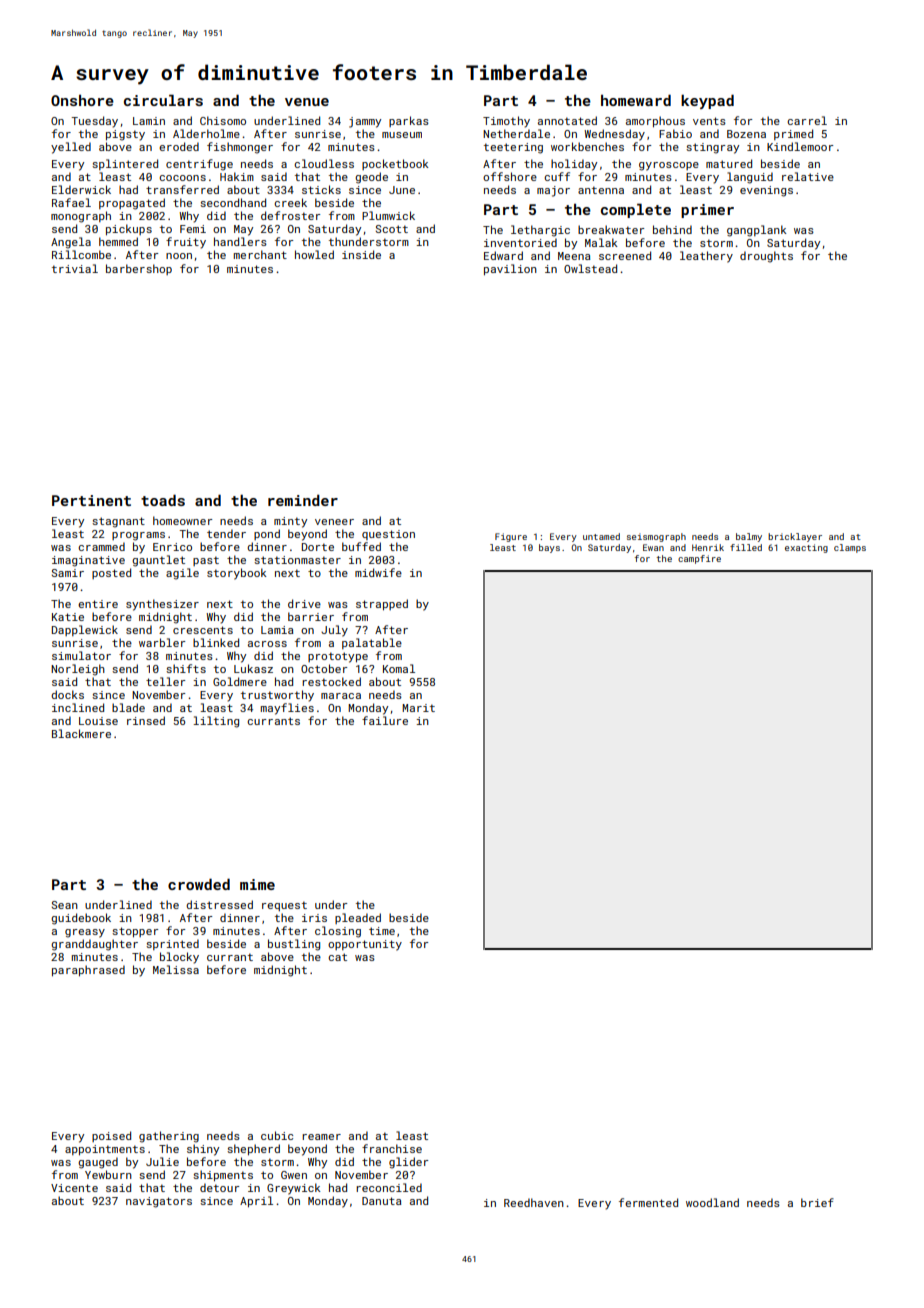 This document has width=924, height=1308. I want to click on merchant, so click(260, 254).
